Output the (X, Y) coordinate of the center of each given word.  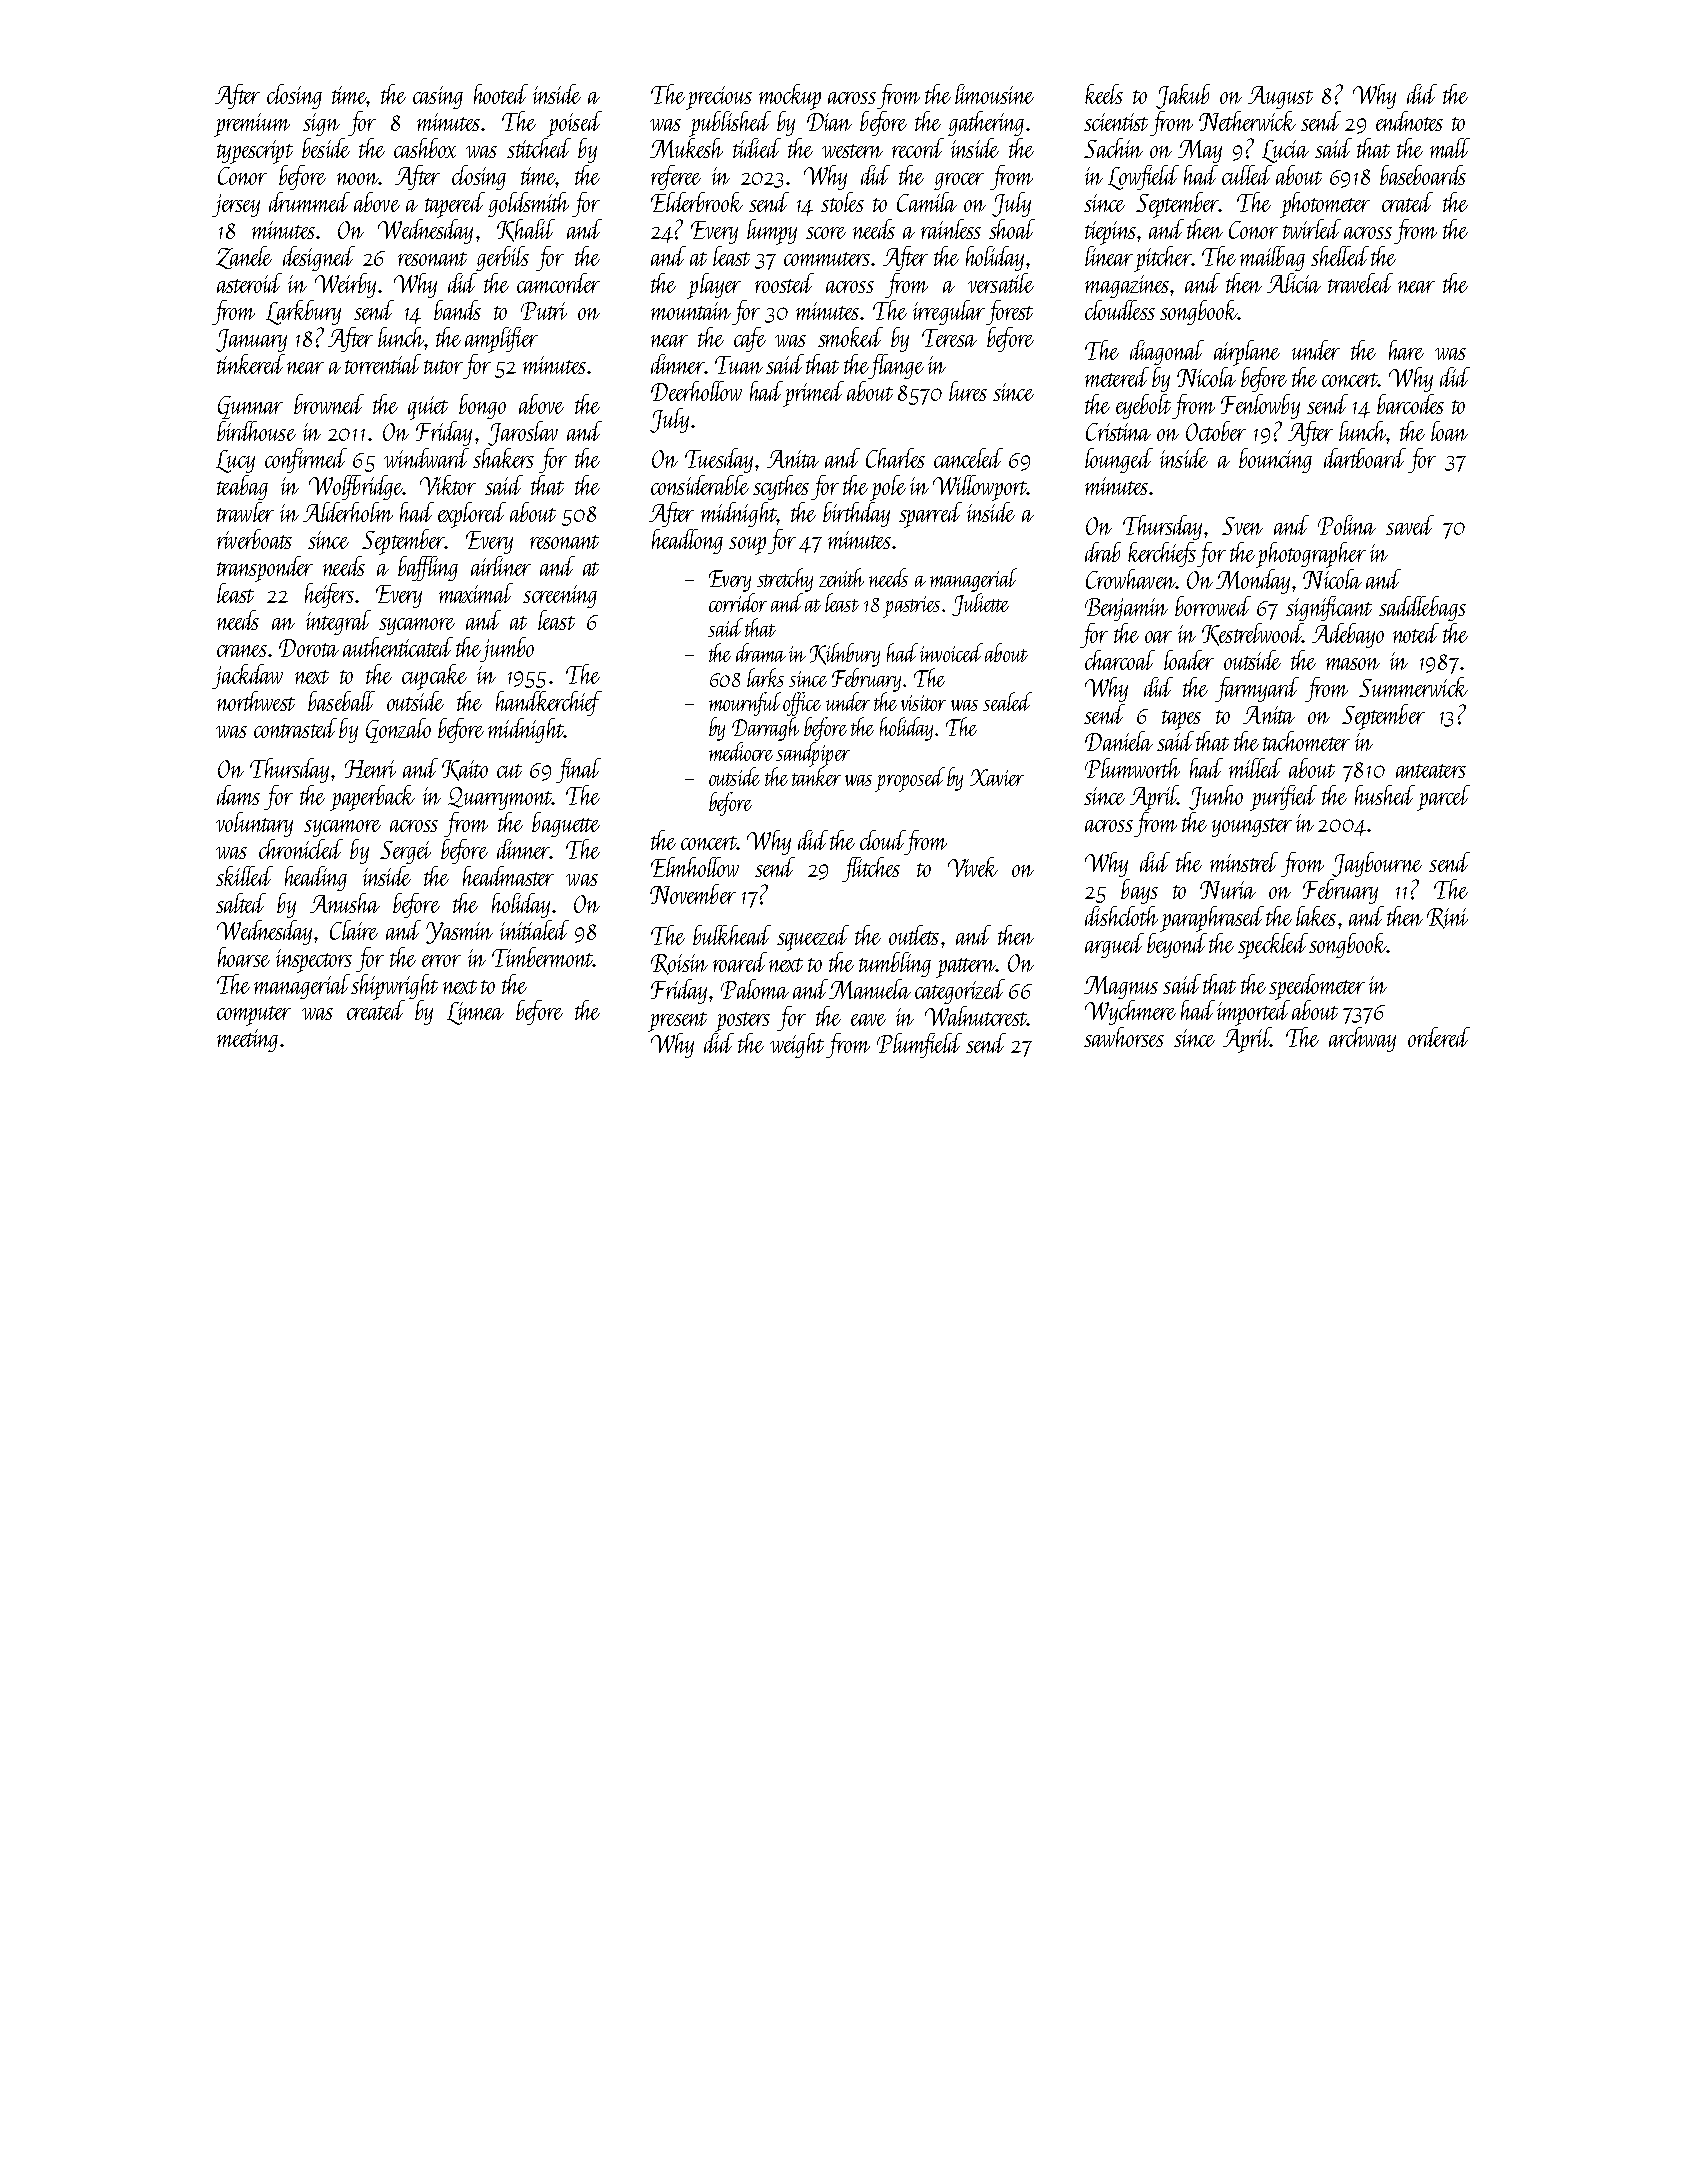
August (1280, 97)
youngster (1252, 827)
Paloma (755, 989)
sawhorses (1124, 1037)
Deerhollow (696, 391)
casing (438, 97)
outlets (914, 935)
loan (1449, 431)
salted (241, 903)
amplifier (501, 340)
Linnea (475, 1013)
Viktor (448, 485)
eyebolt (1143, 406)
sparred (930, 515)
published (730, 124)
